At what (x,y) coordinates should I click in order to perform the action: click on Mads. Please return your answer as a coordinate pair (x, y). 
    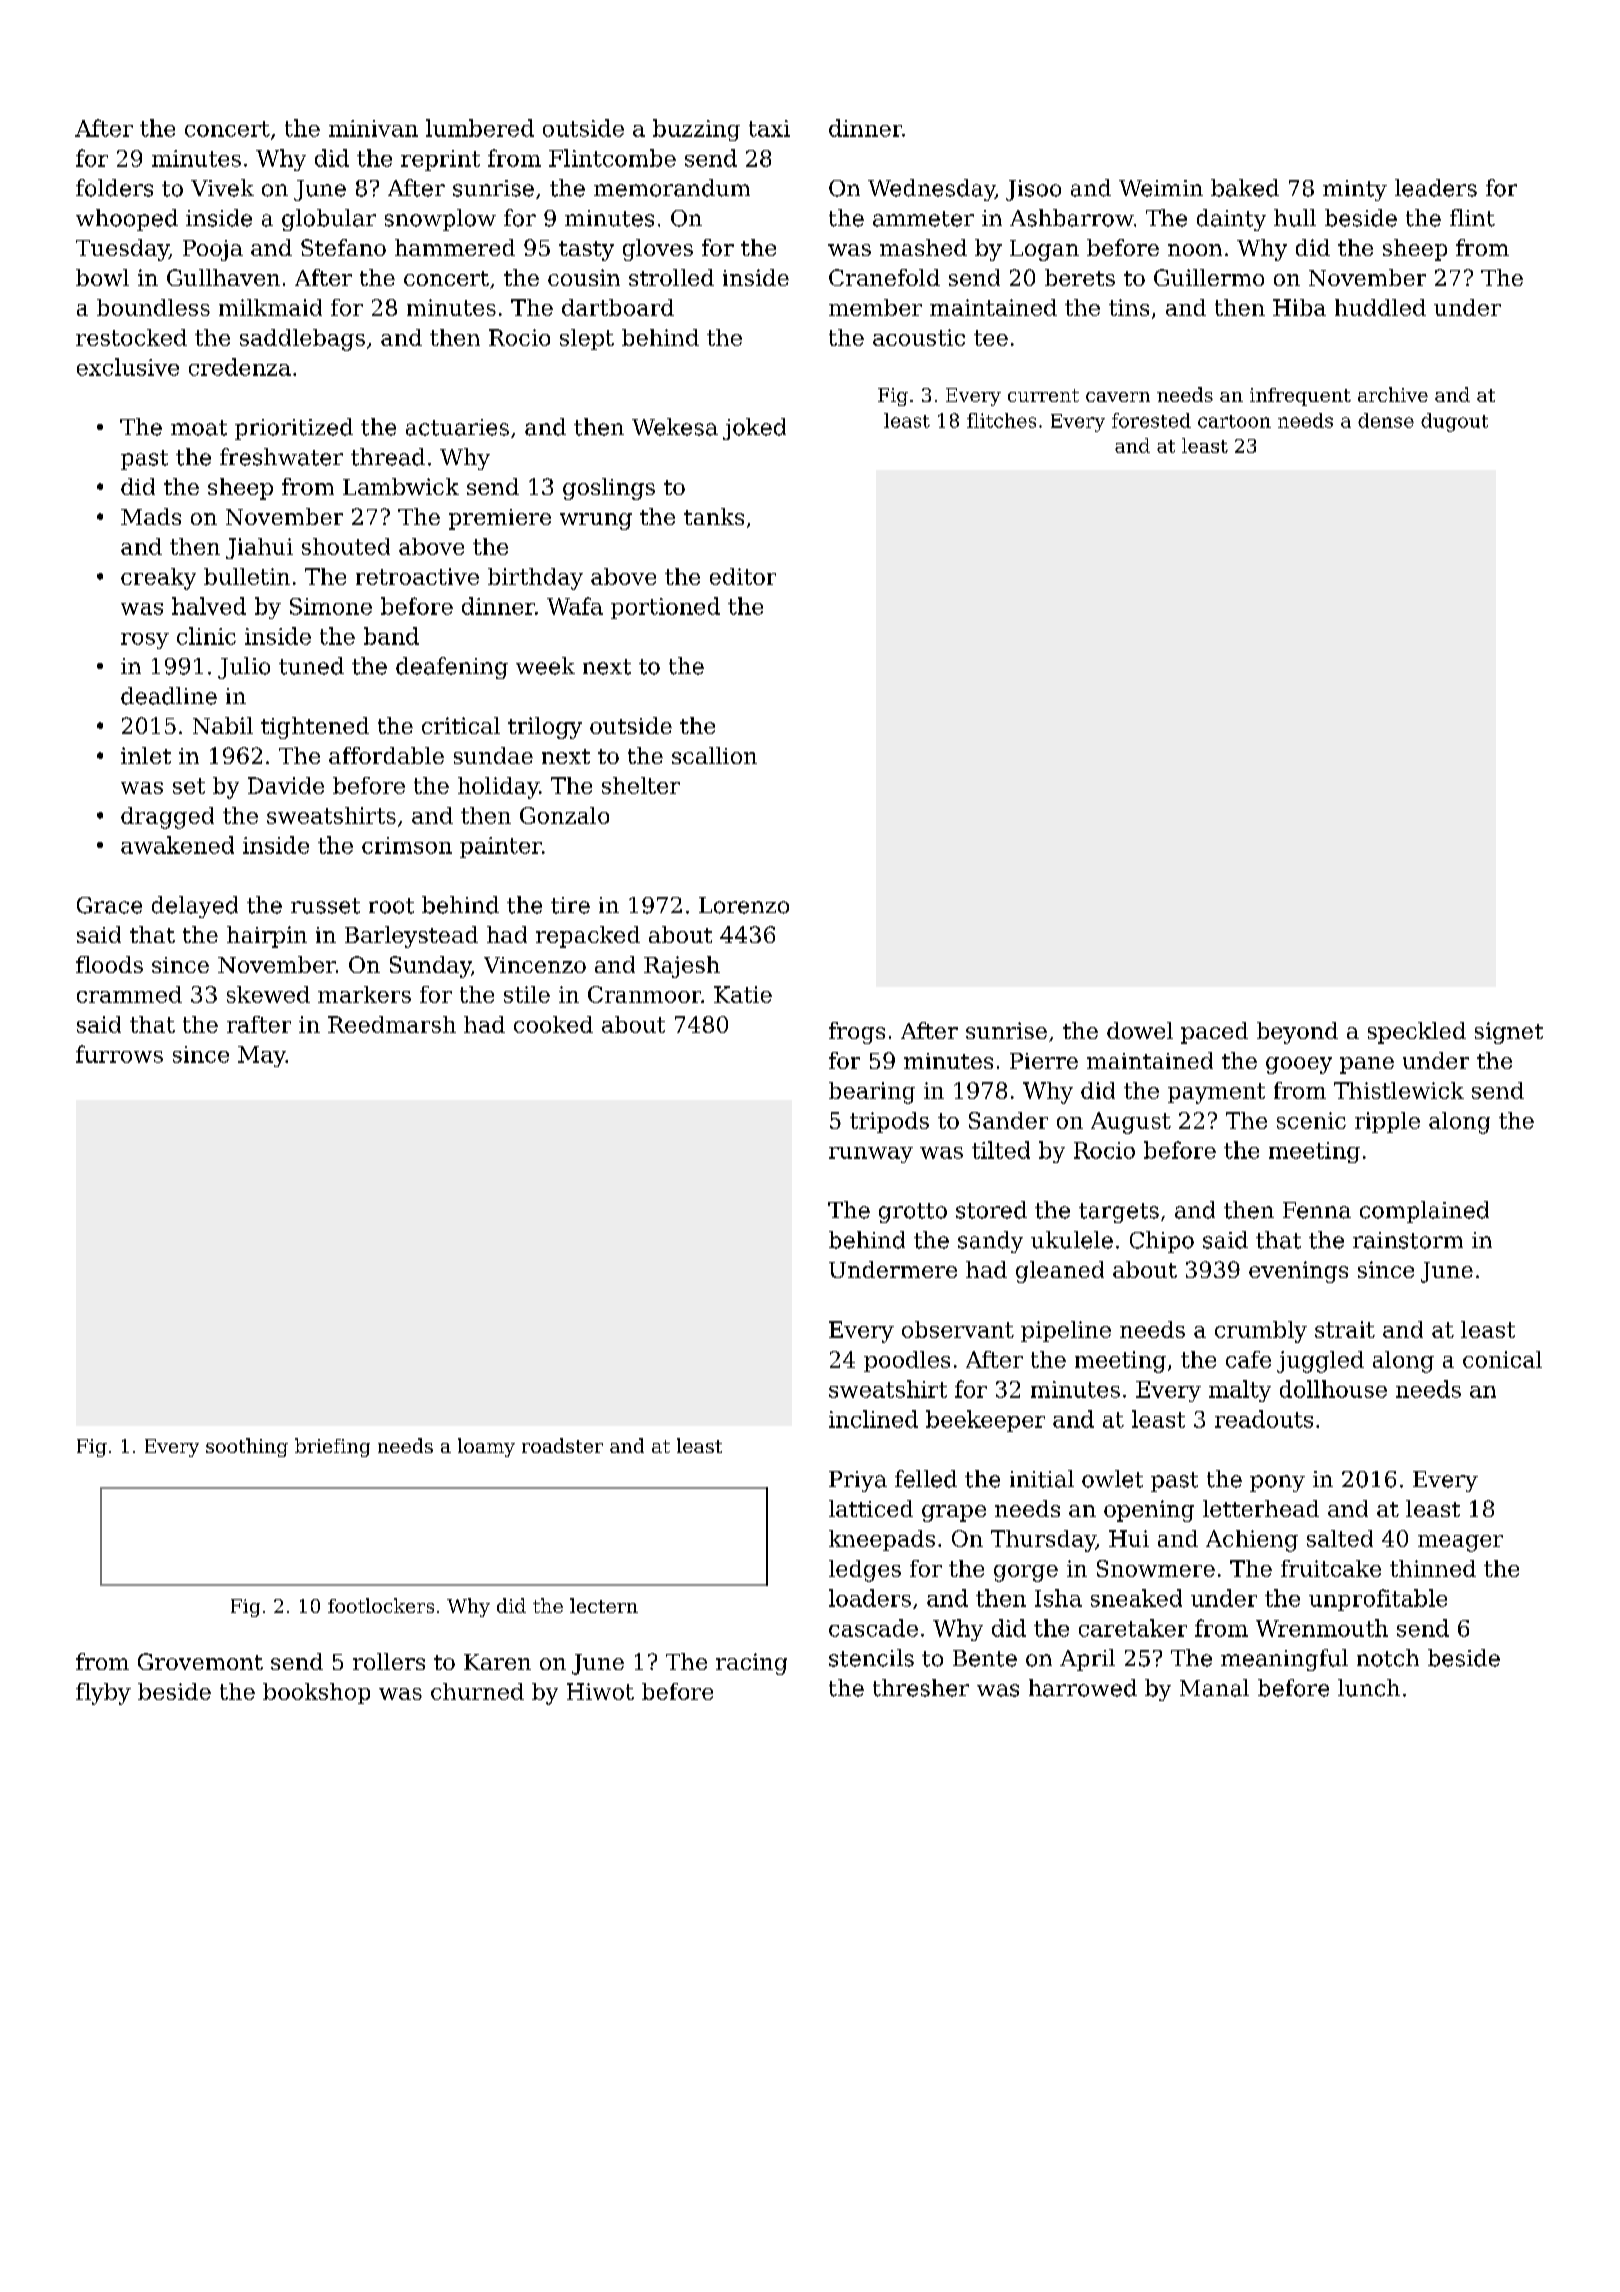
    Looking at the image, I should click on (151, 516).
